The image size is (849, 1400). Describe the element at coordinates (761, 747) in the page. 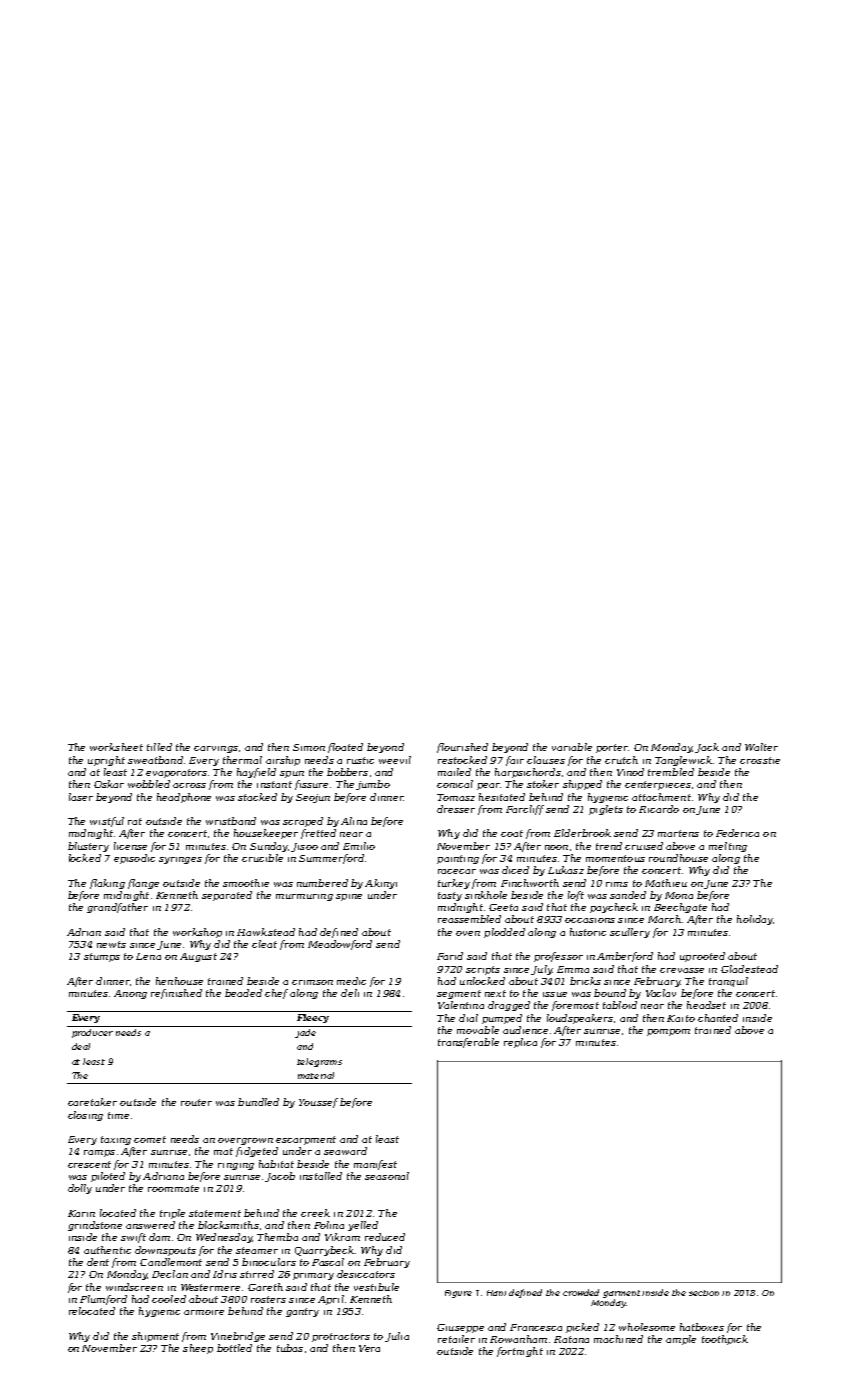

I see `Walter` at that location.
